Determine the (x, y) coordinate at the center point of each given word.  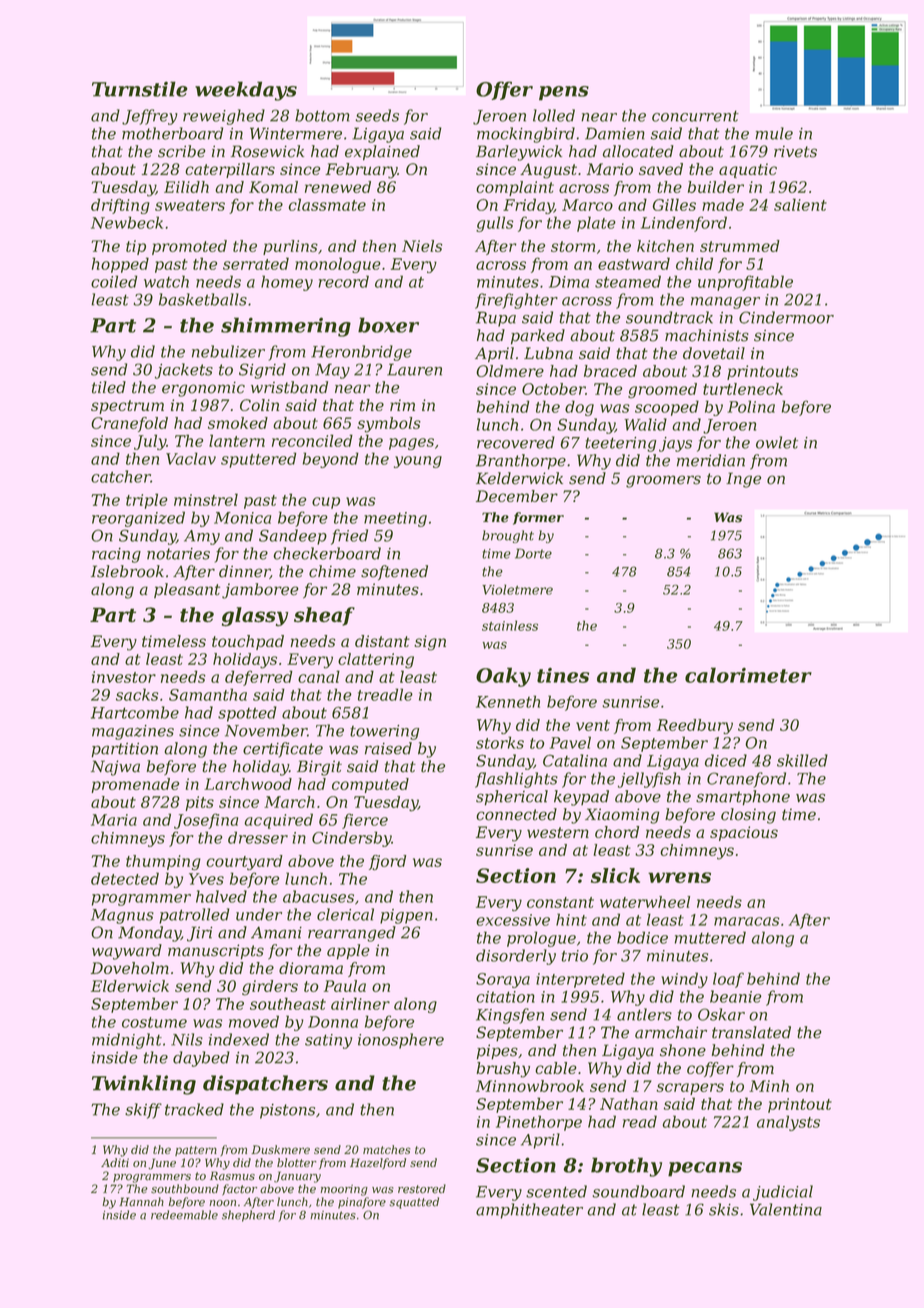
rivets (795, 152)
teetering (620, 444)
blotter (297, 1162)
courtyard (244, 862)
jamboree (260, 591)
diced (726, 760)
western (558, 832)
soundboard (638, 1191)
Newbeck (127, 222)
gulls (494, 224)
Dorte (533, 553)
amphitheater (529, 1211)
